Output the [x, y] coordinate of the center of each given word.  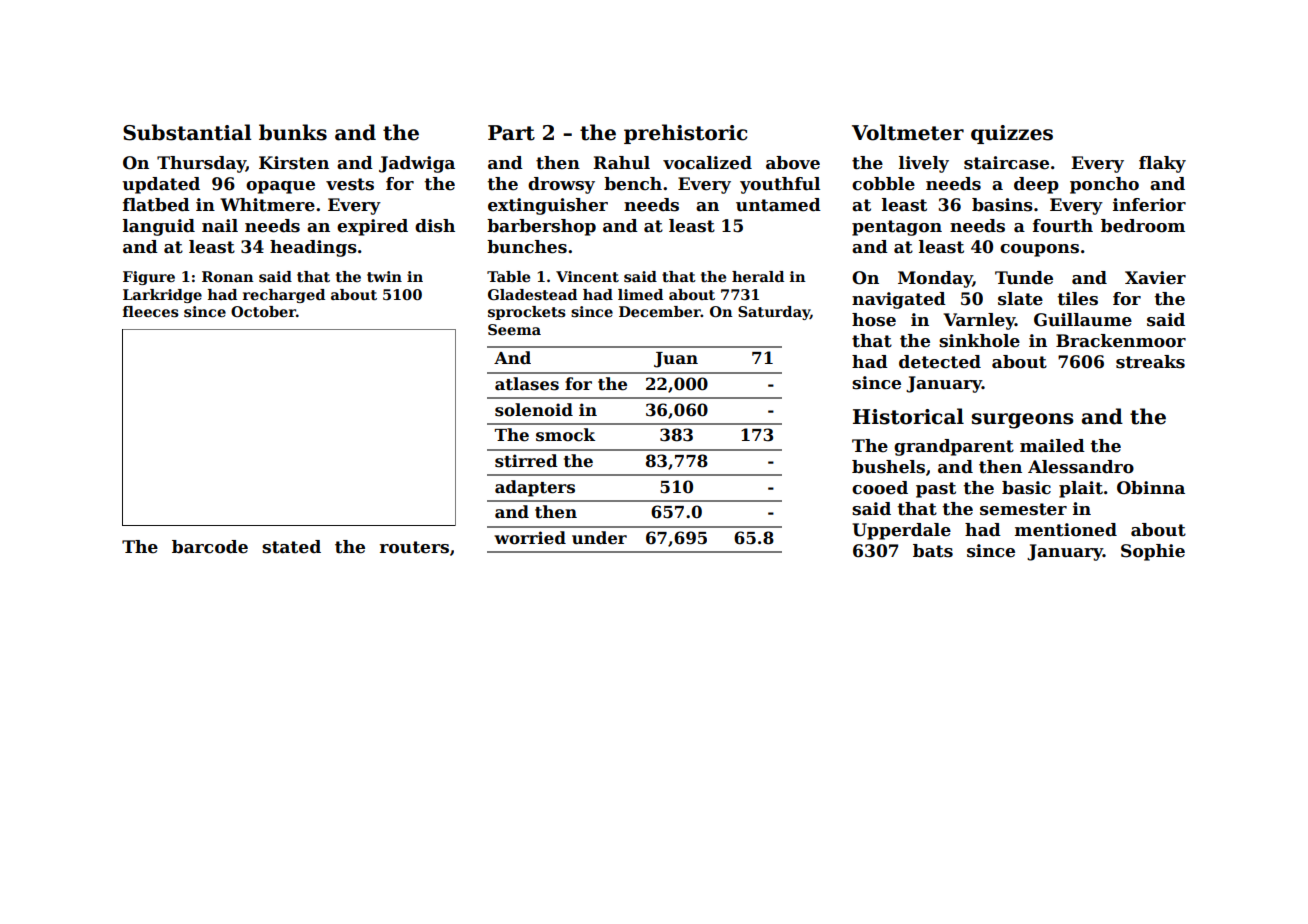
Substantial [187, 132]
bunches [527, 247]
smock [565, 435]
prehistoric [685, 134]
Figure [149, 278]
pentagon [897, 228]
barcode [210, 547]
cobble [883, 184]
